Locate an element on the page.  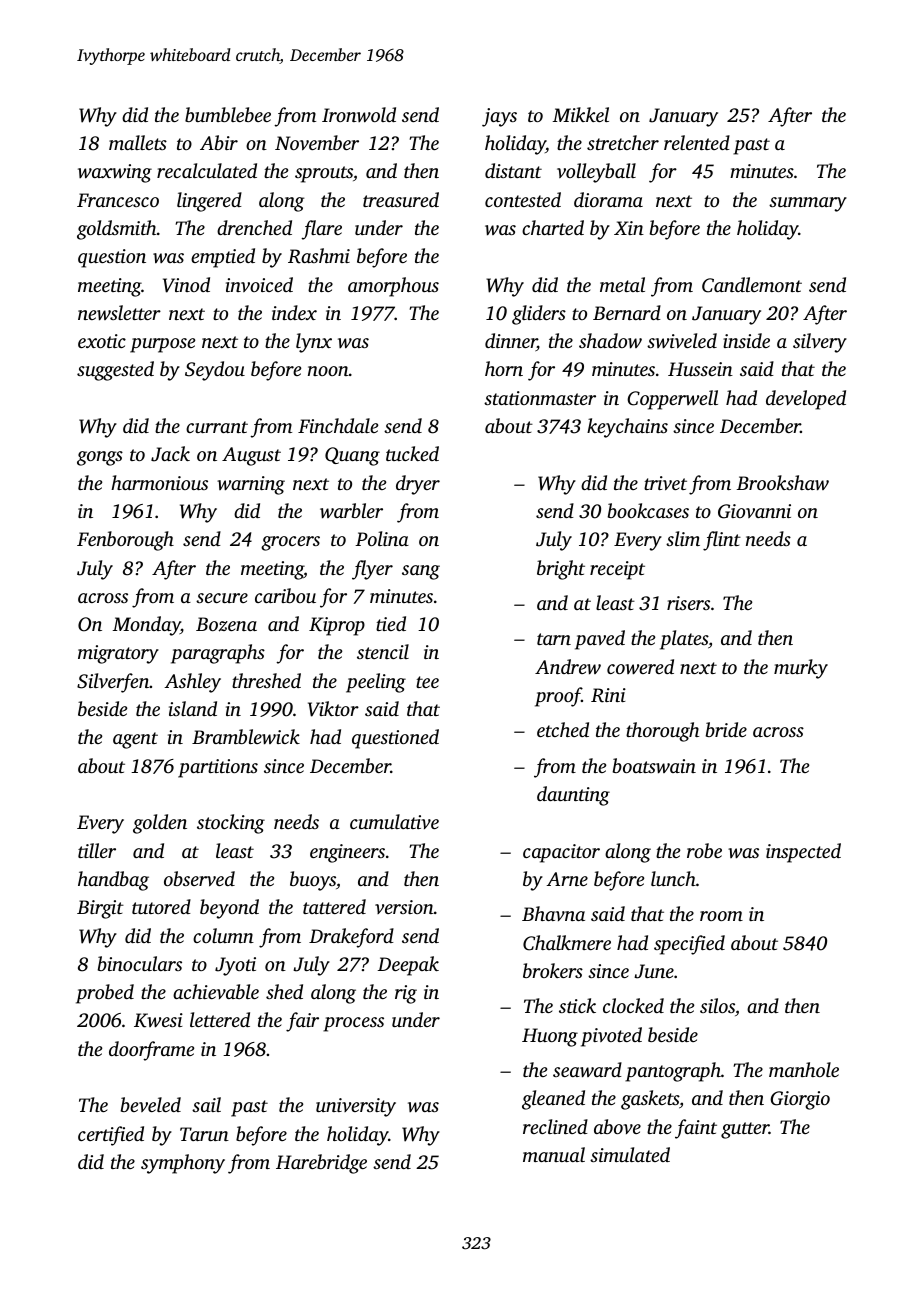
sprouts is located at coordinates (324, 174).
